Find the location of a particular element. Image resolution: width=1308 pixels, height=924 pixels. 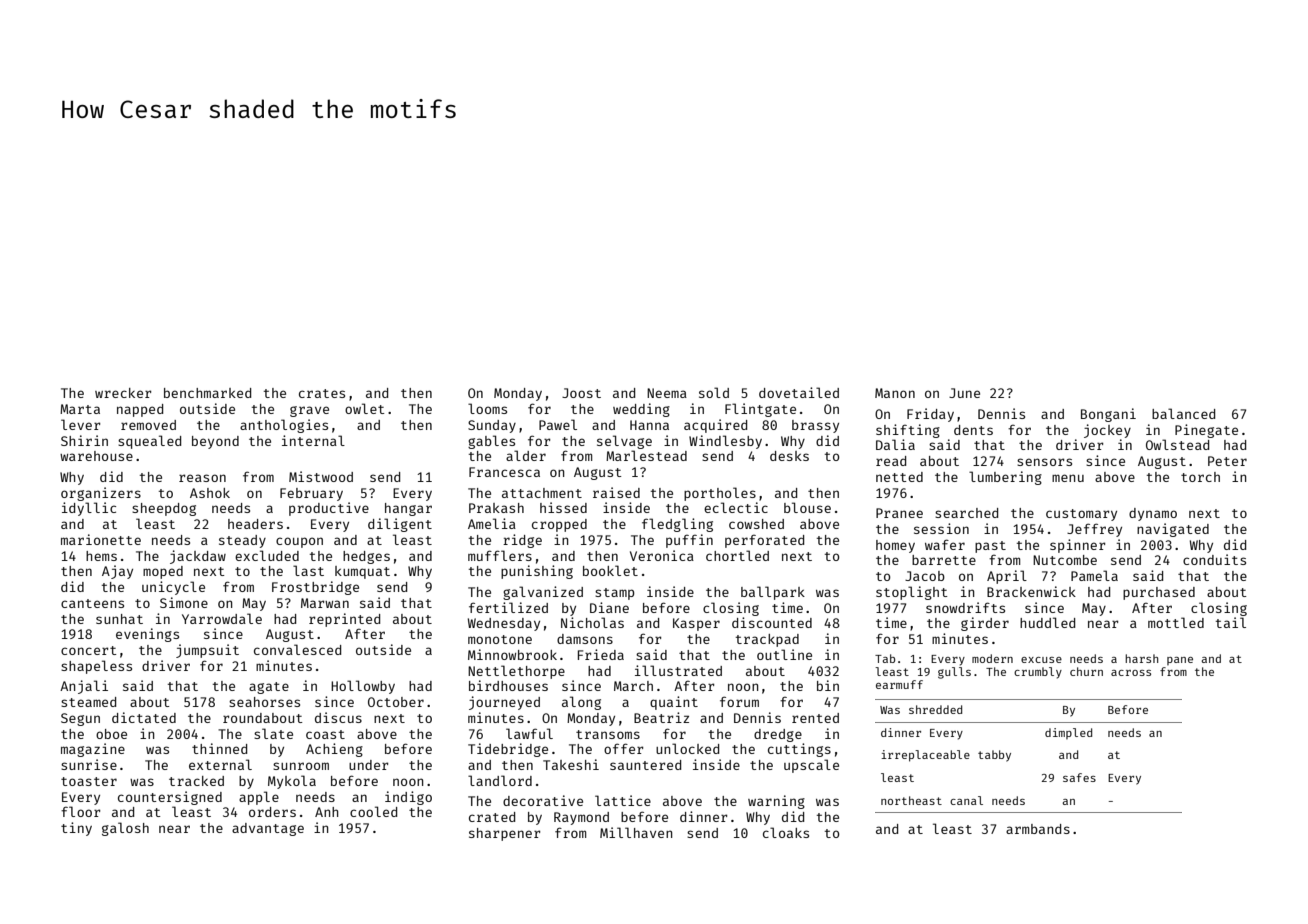

wrecker is located at coordinates (123, 393).
